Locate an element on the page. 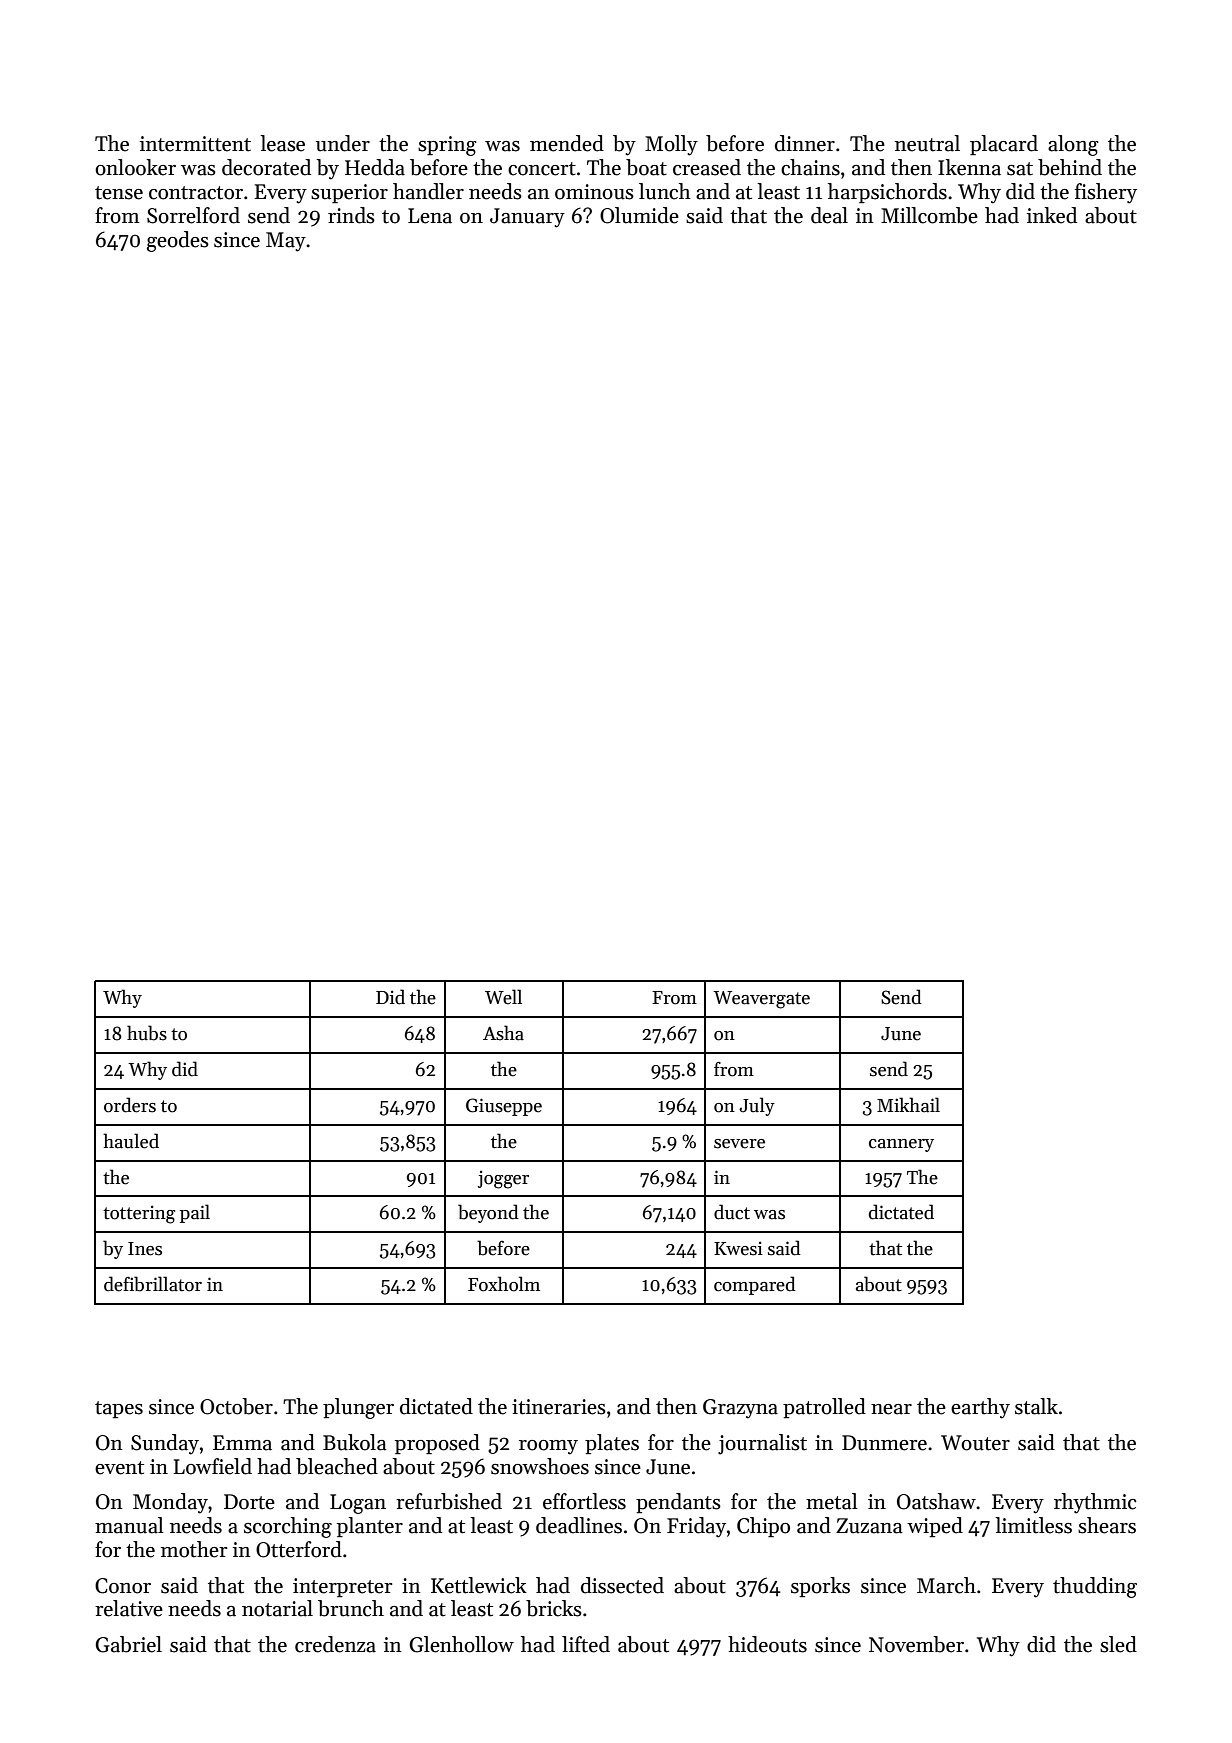 The image size is (1232, 1743). beyond is located at coordinates (488, 1213).
